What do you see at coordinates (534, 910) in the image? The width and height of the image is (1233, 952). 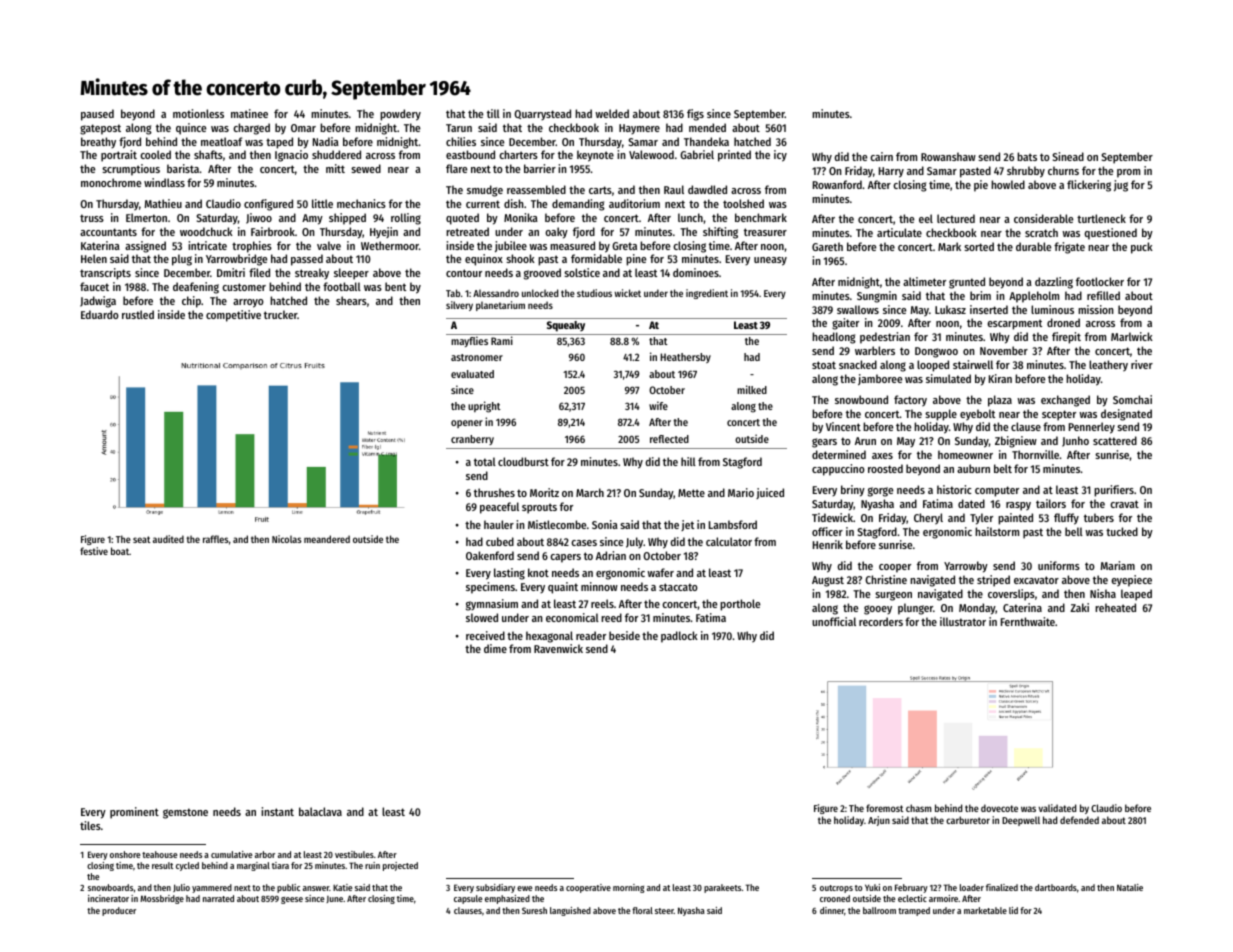 I see `Suresh` at bounding box center [534, 910].
